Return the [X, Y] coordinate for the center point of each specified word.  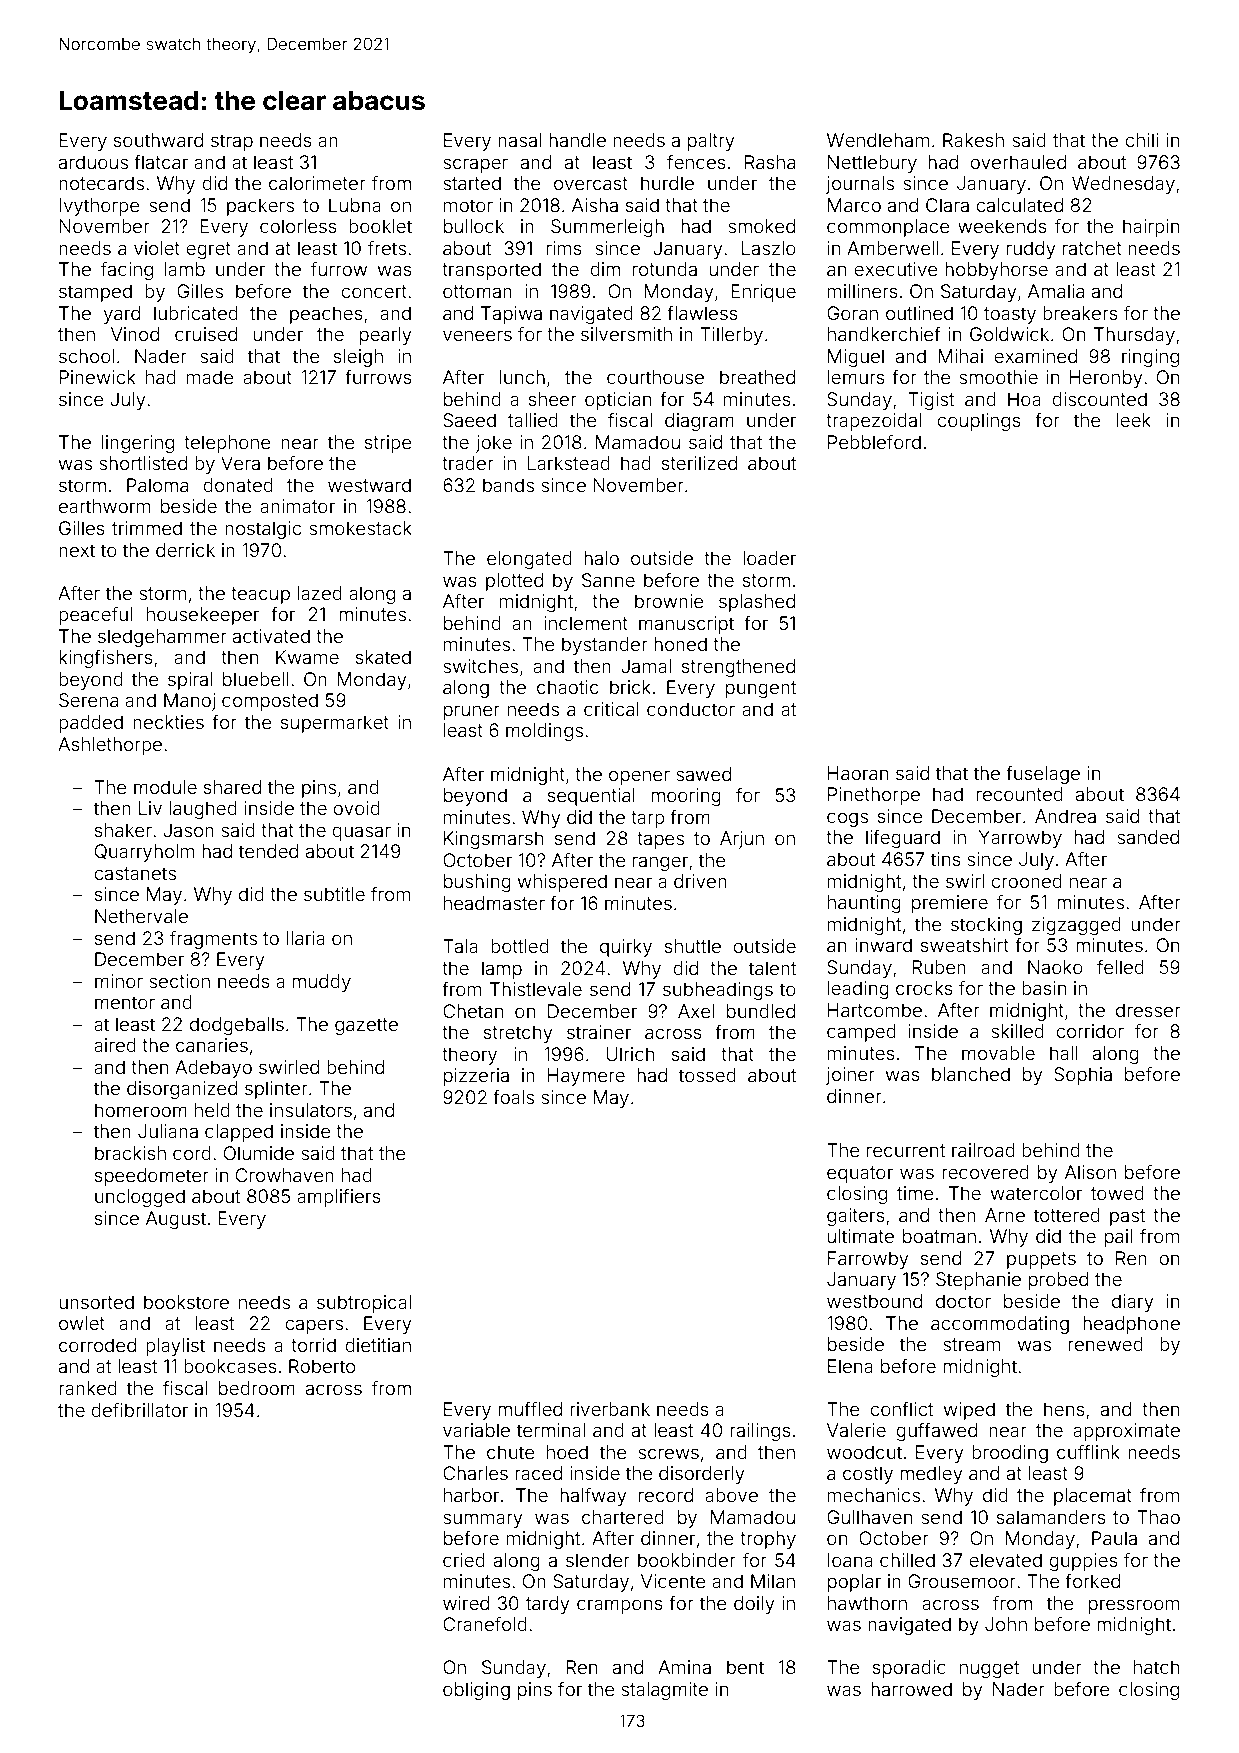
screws [668, 1453]
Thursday [1134, 336]
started [472, 183]
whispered [562, 883]
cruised [206, 334]
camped [861, 1033]
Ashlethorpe [110, 746]
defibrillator [139, 1409]
